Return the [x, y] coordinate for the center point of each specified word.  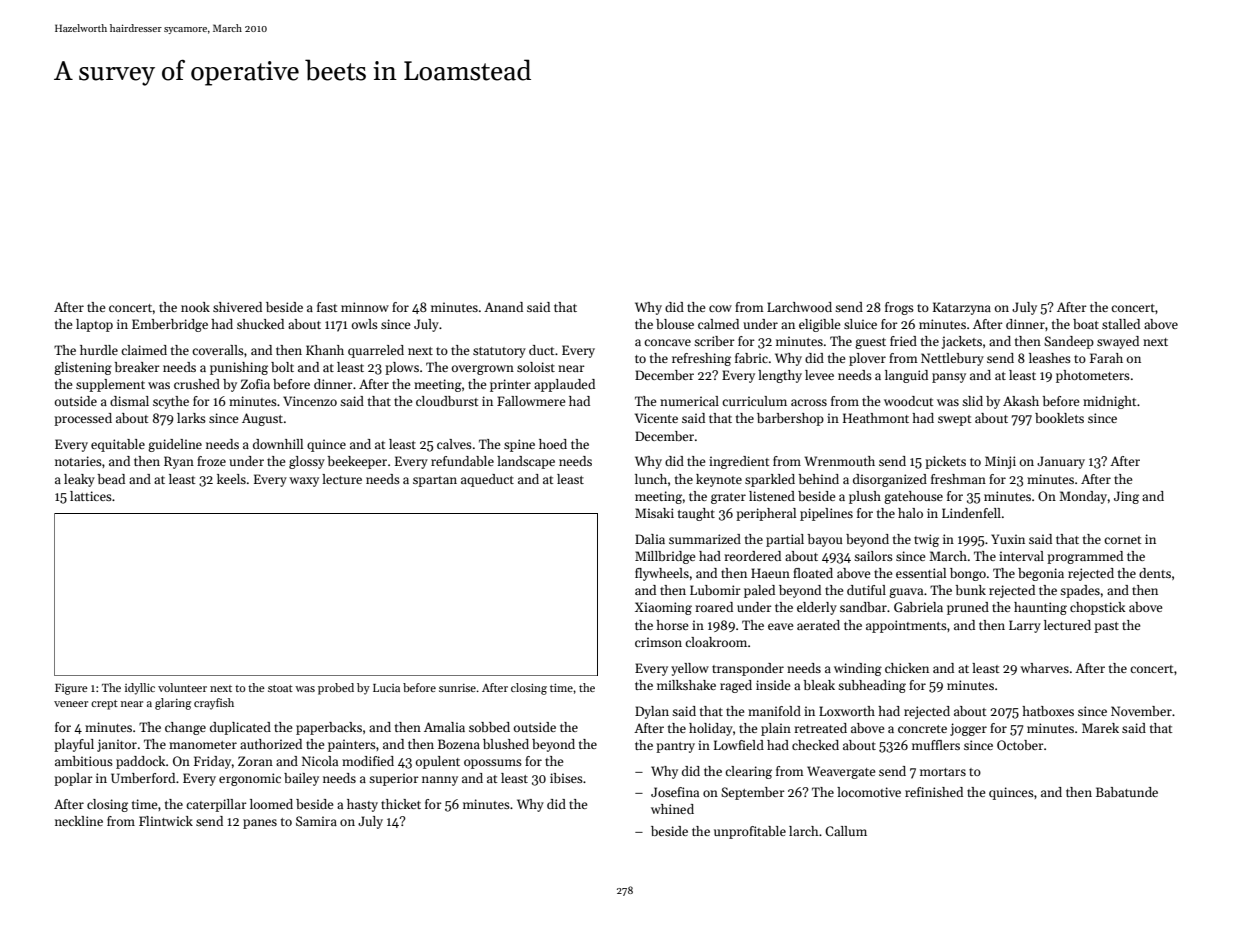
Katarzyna [962, 308]
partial [785, 540]
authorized [271, 744]
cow [720, 308]
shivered [237, 307]
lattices [91, 496]
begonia [1041, 574]
